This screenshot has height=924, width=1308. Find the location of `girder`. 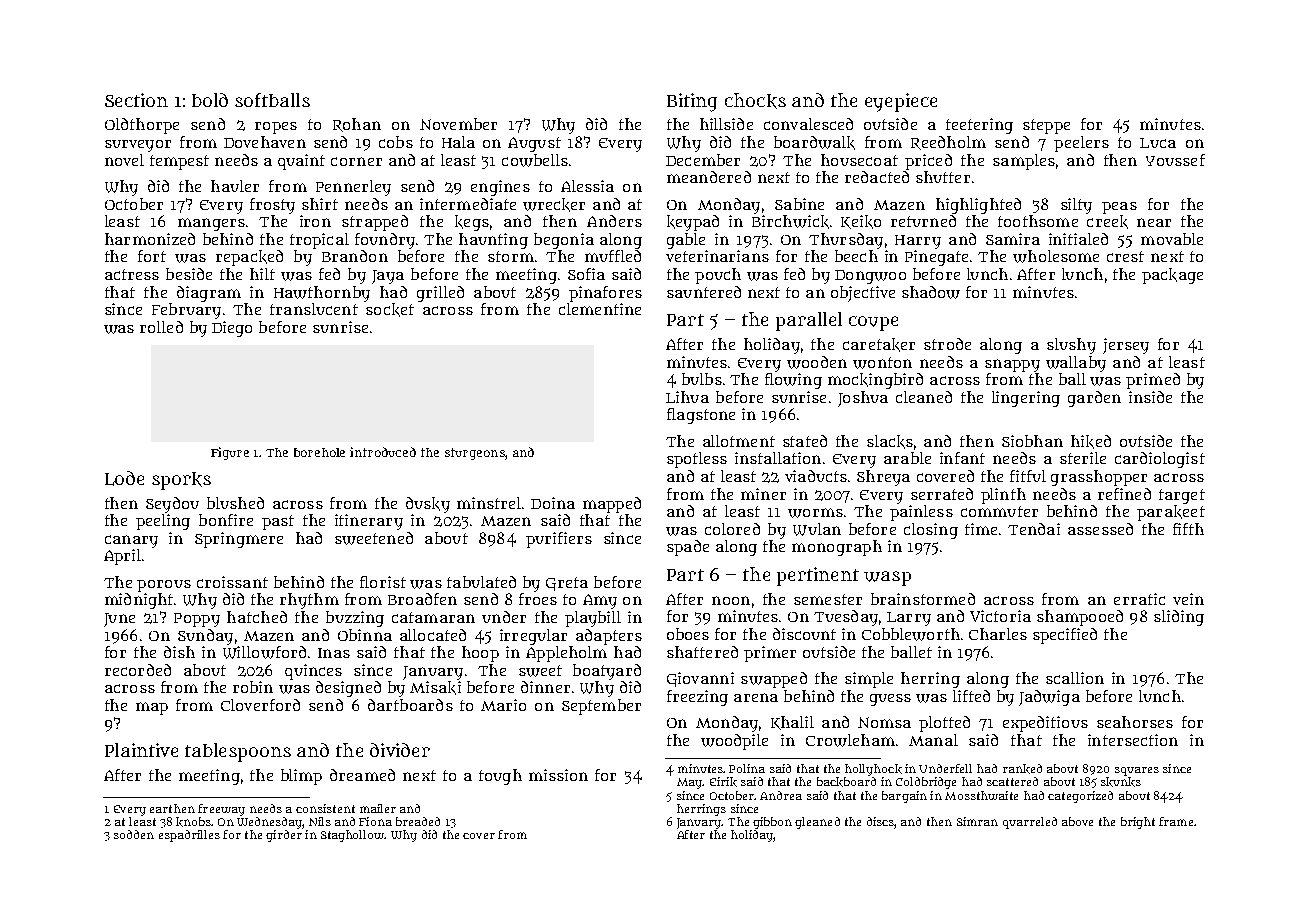

girder is located at coordinates (284, 836).
